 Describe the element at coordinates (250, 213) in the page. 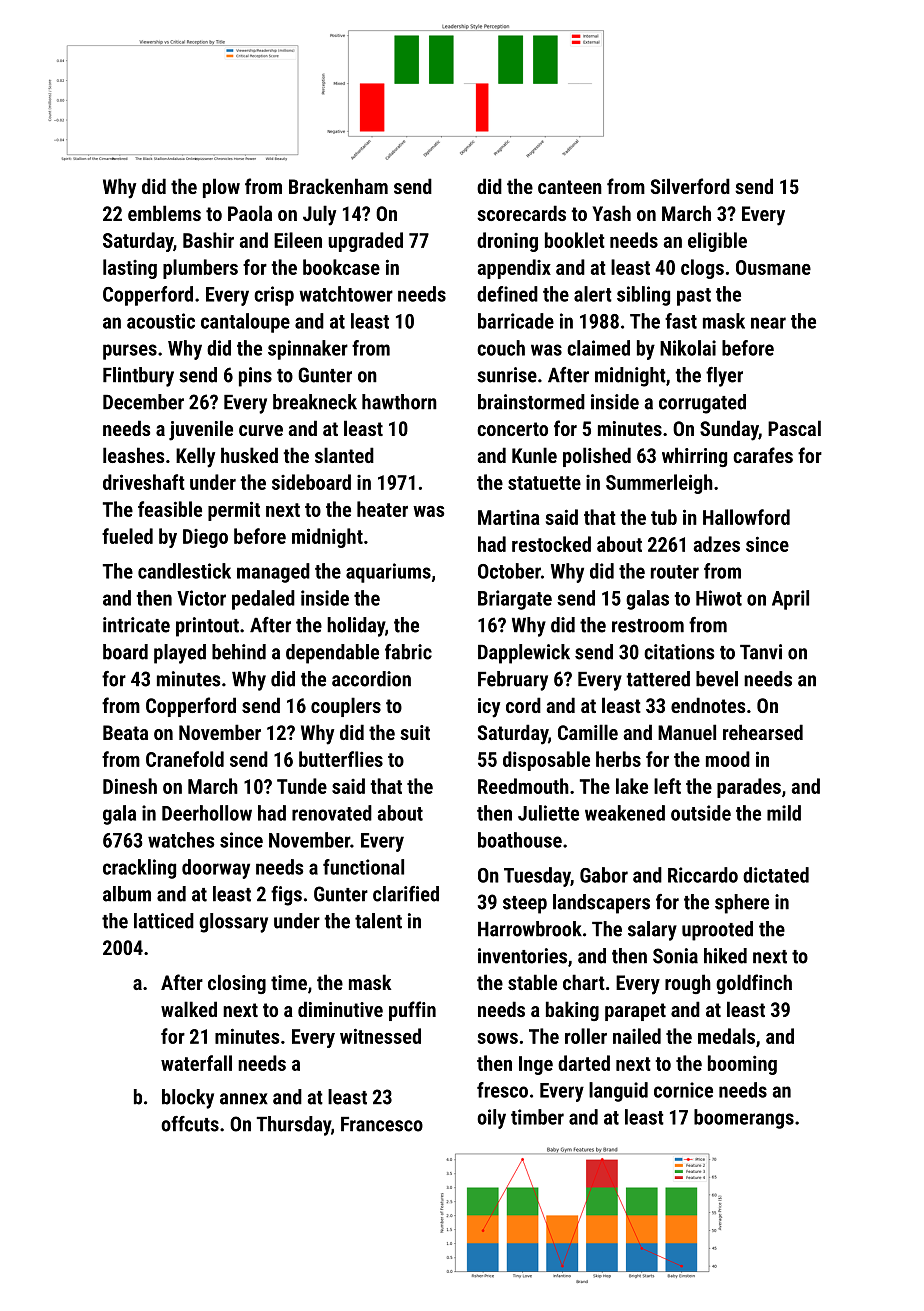

I see `Paola` at that location.
